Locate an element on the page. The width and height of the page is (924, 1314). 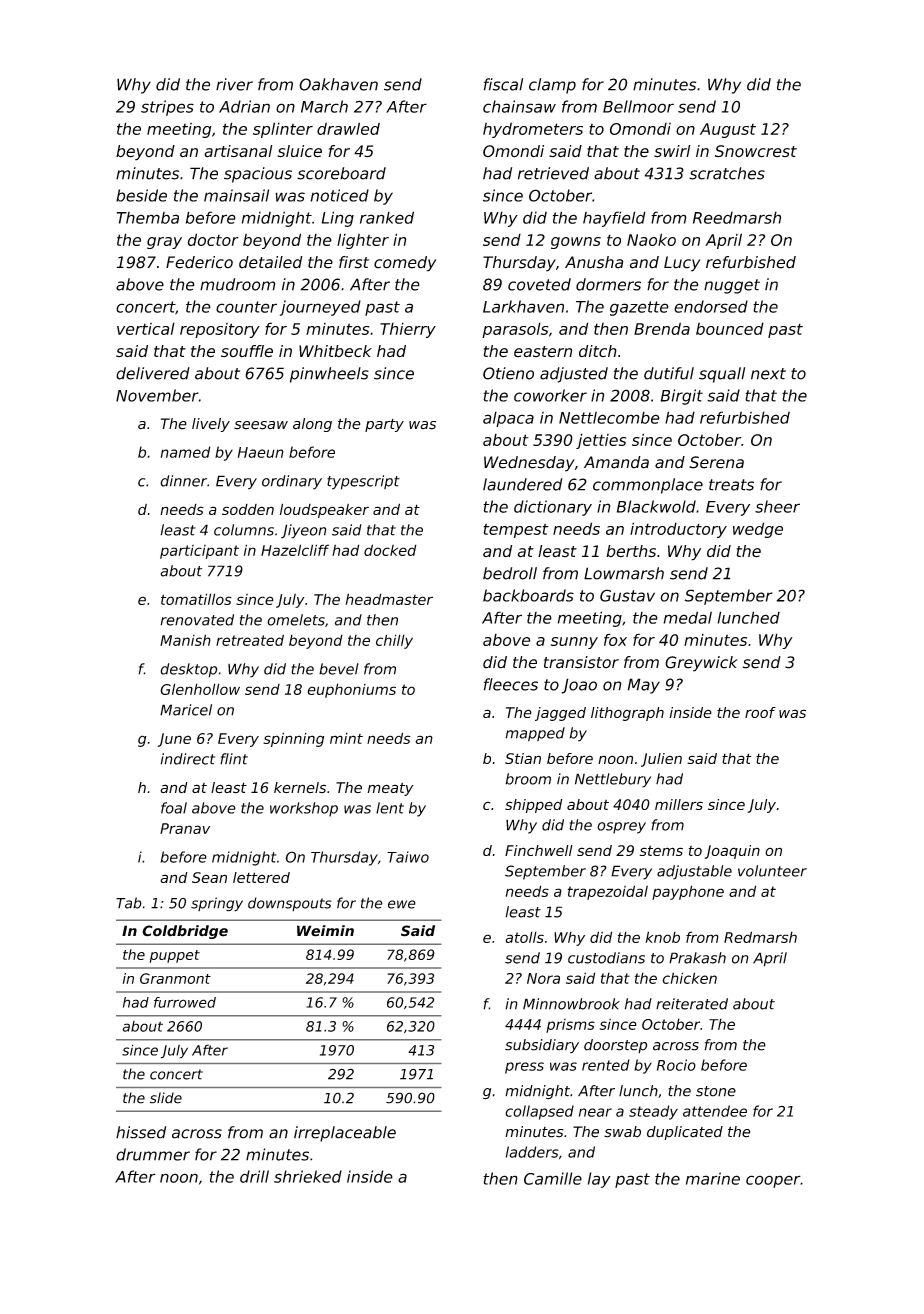
ladders is located at coordinates (532, 1152).
